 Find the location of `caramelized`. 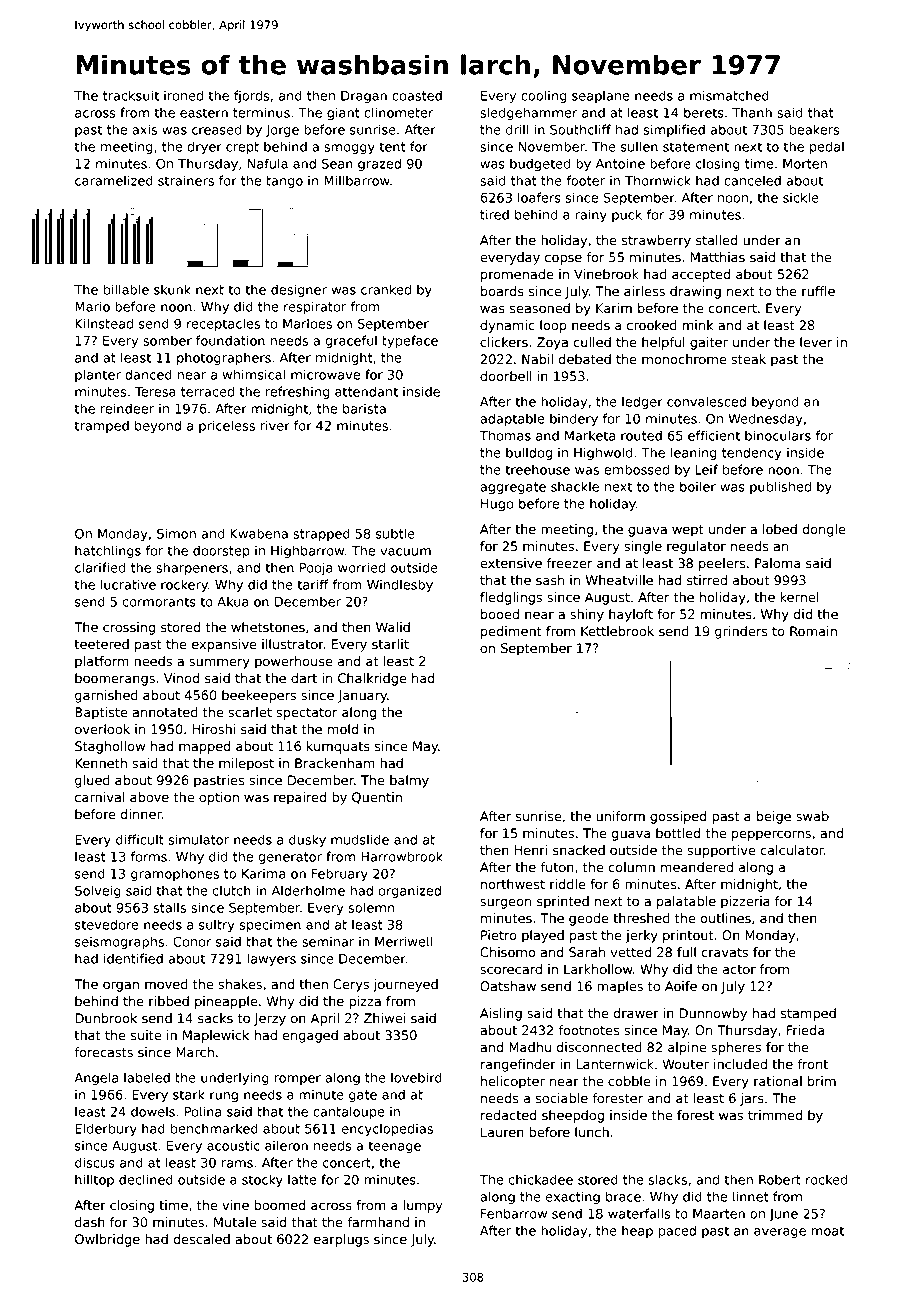

caramelized is located at coordinates (114, 180).
